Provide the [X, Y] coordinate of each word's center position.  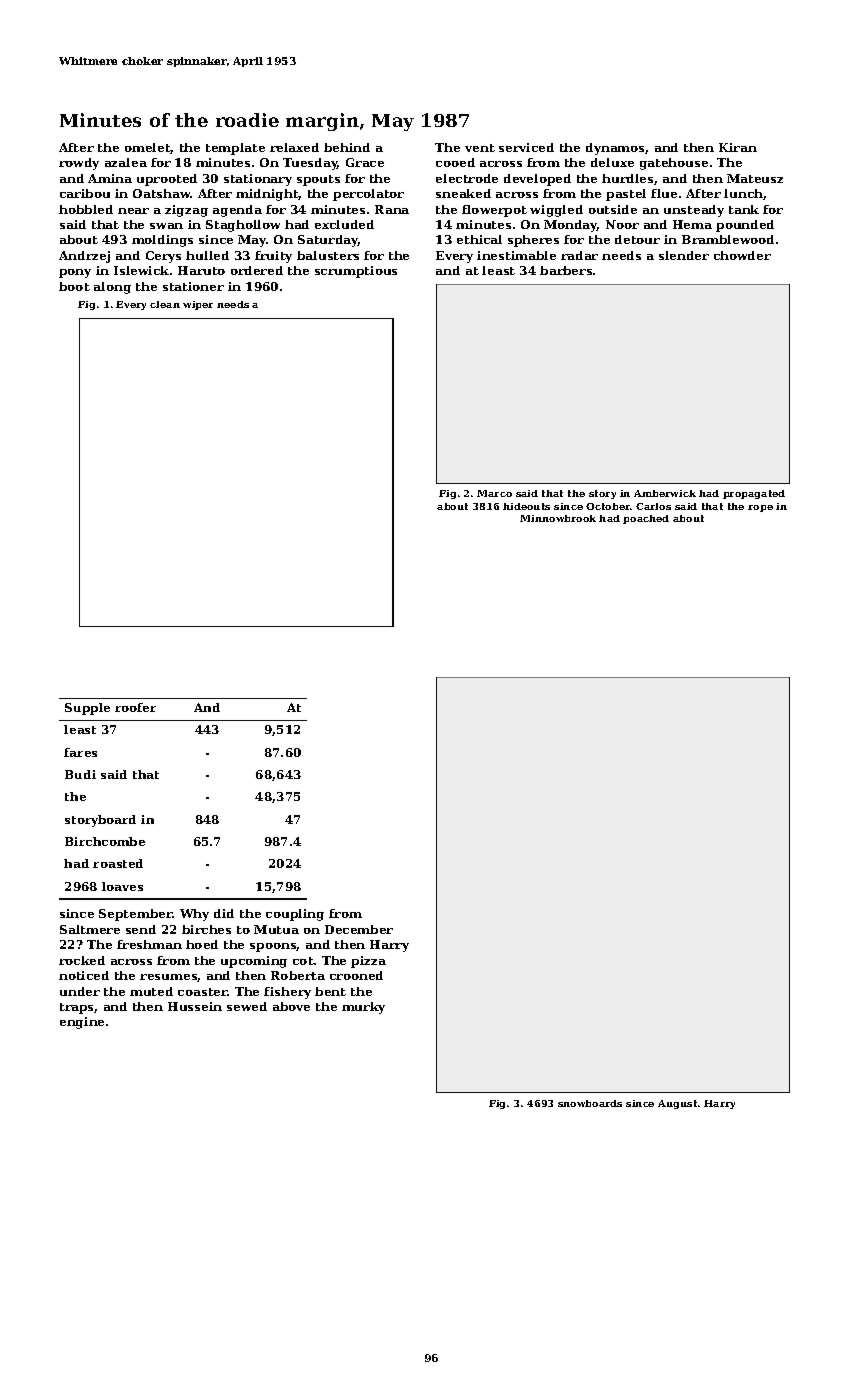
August [677, 1104]
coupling [295, 915]
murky [363, 1008]
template [235, 149]
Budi [80, 774]
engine [82, 1023]
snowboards [590, 1103]
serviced [526, 147]
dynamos [616, 149]
